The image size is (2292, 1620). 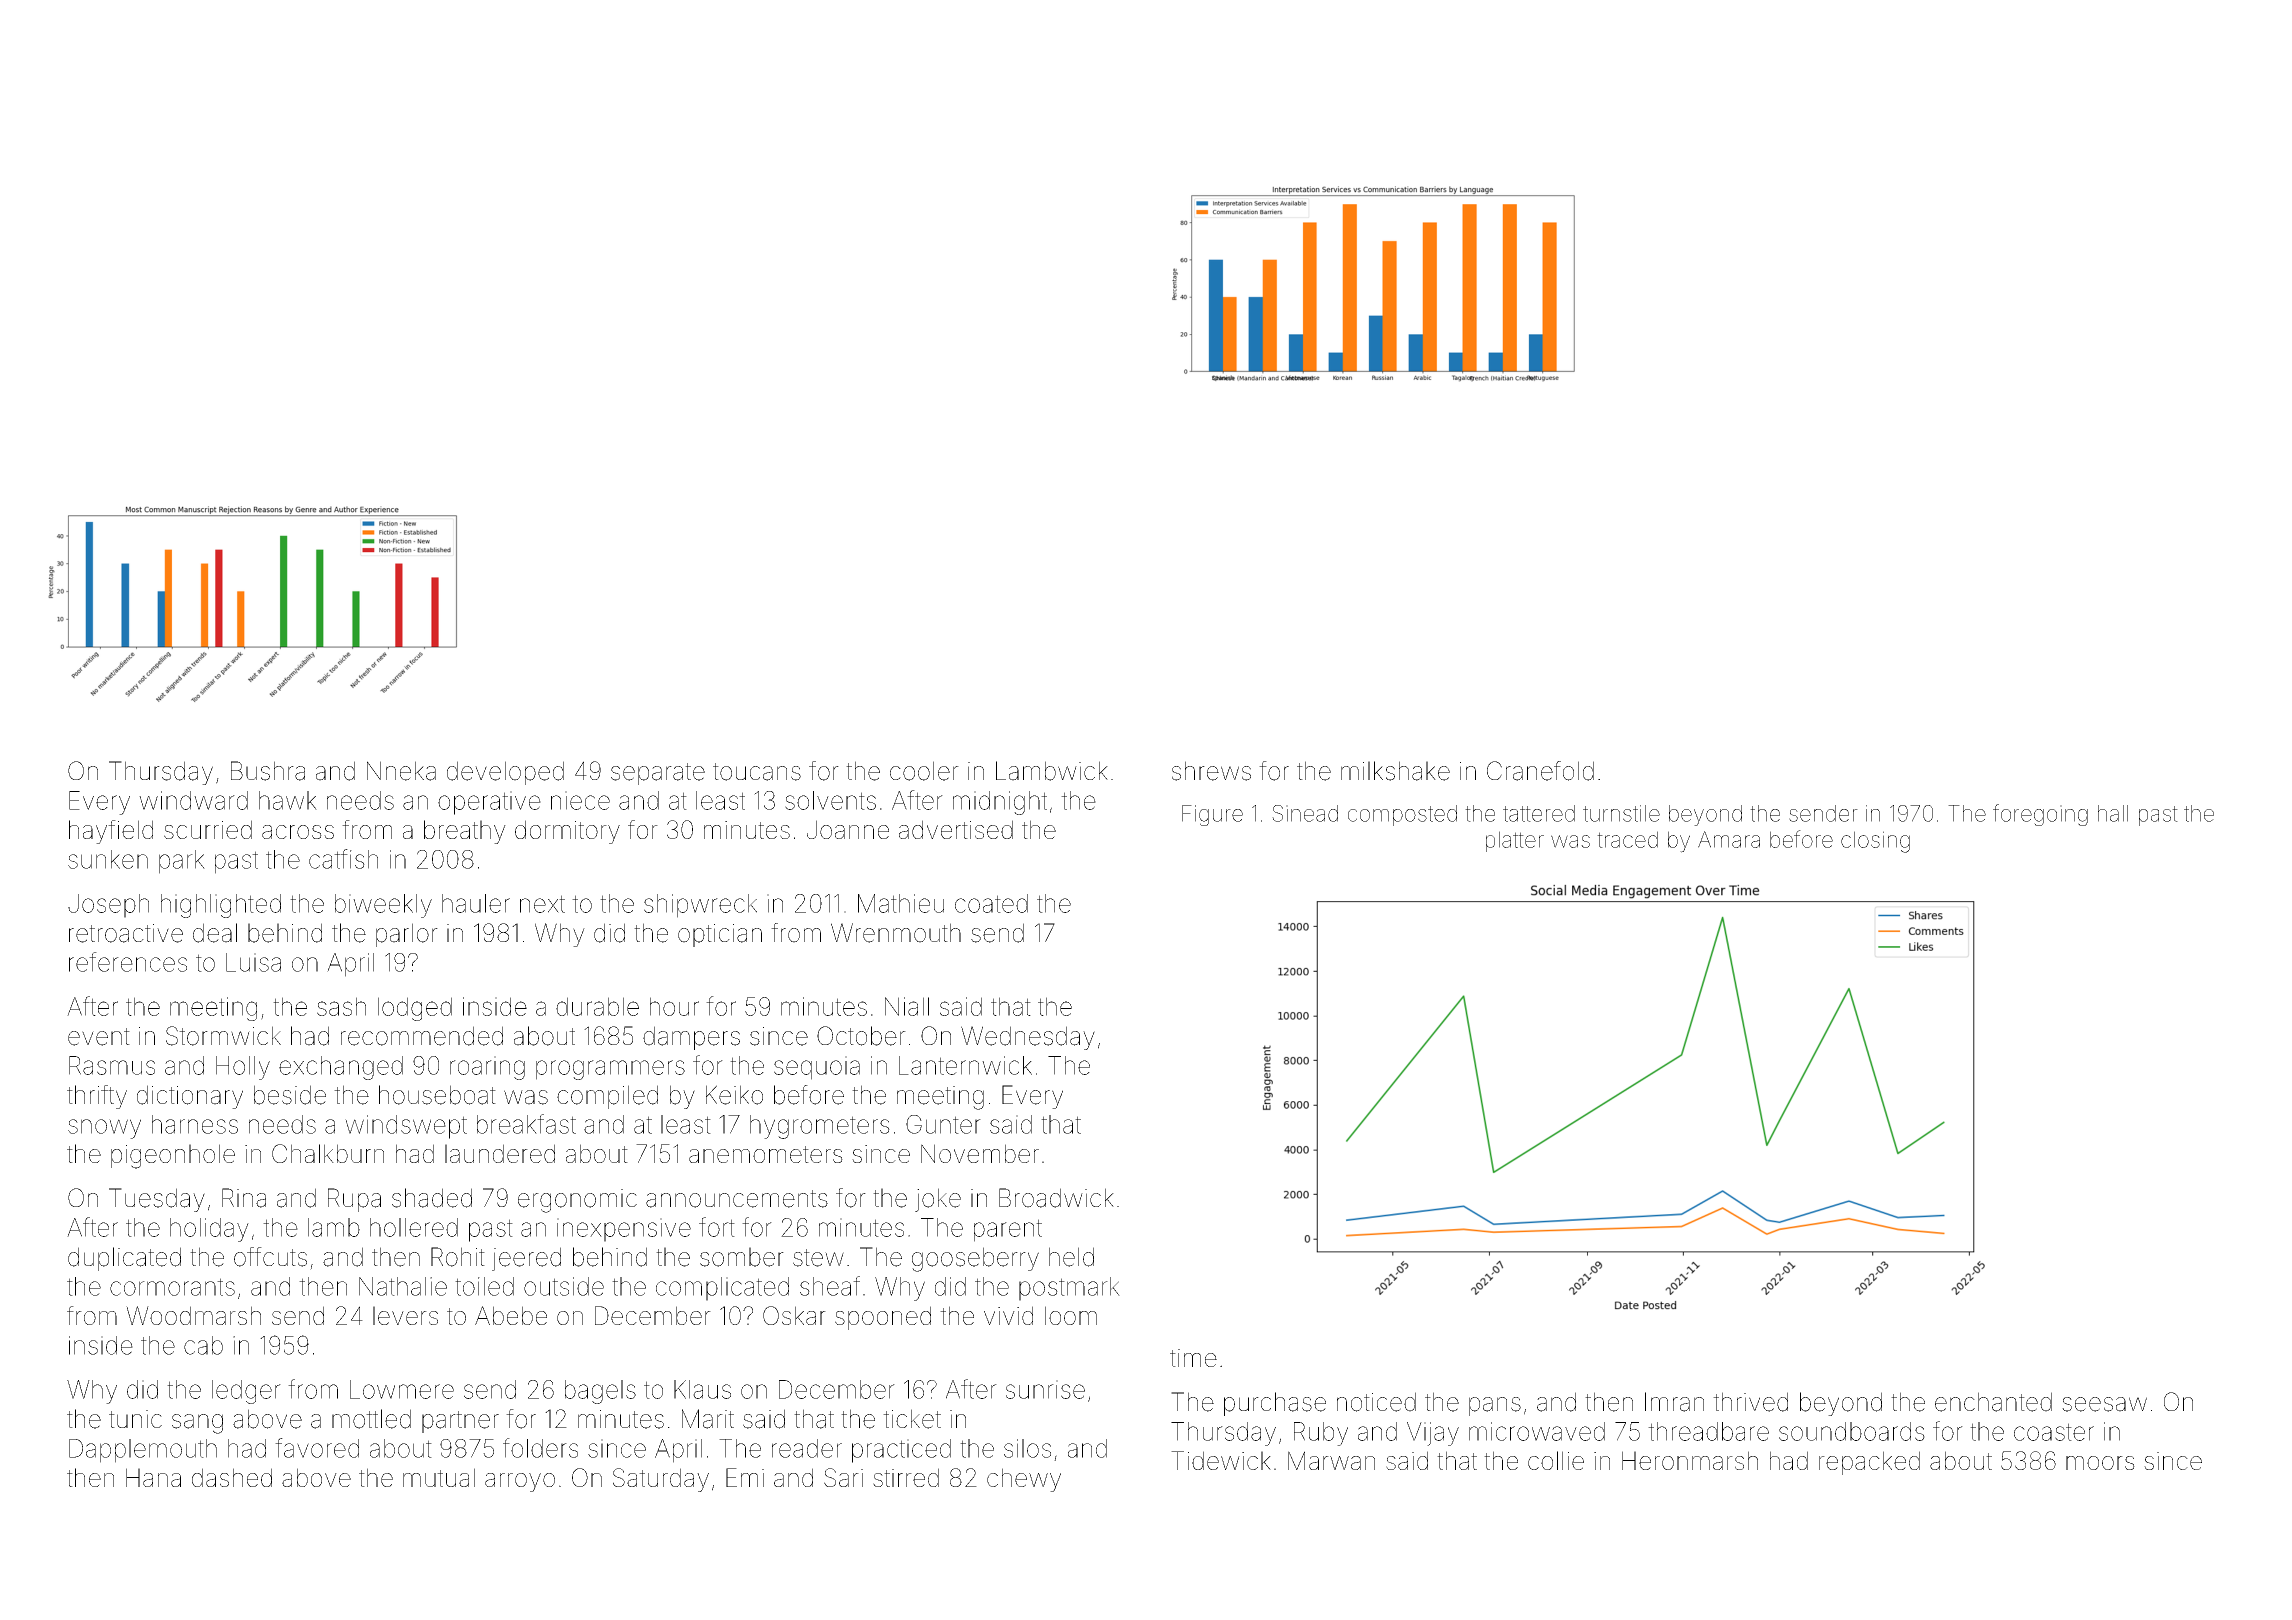 I want to click on closing, so click(x=1875, y=842).
